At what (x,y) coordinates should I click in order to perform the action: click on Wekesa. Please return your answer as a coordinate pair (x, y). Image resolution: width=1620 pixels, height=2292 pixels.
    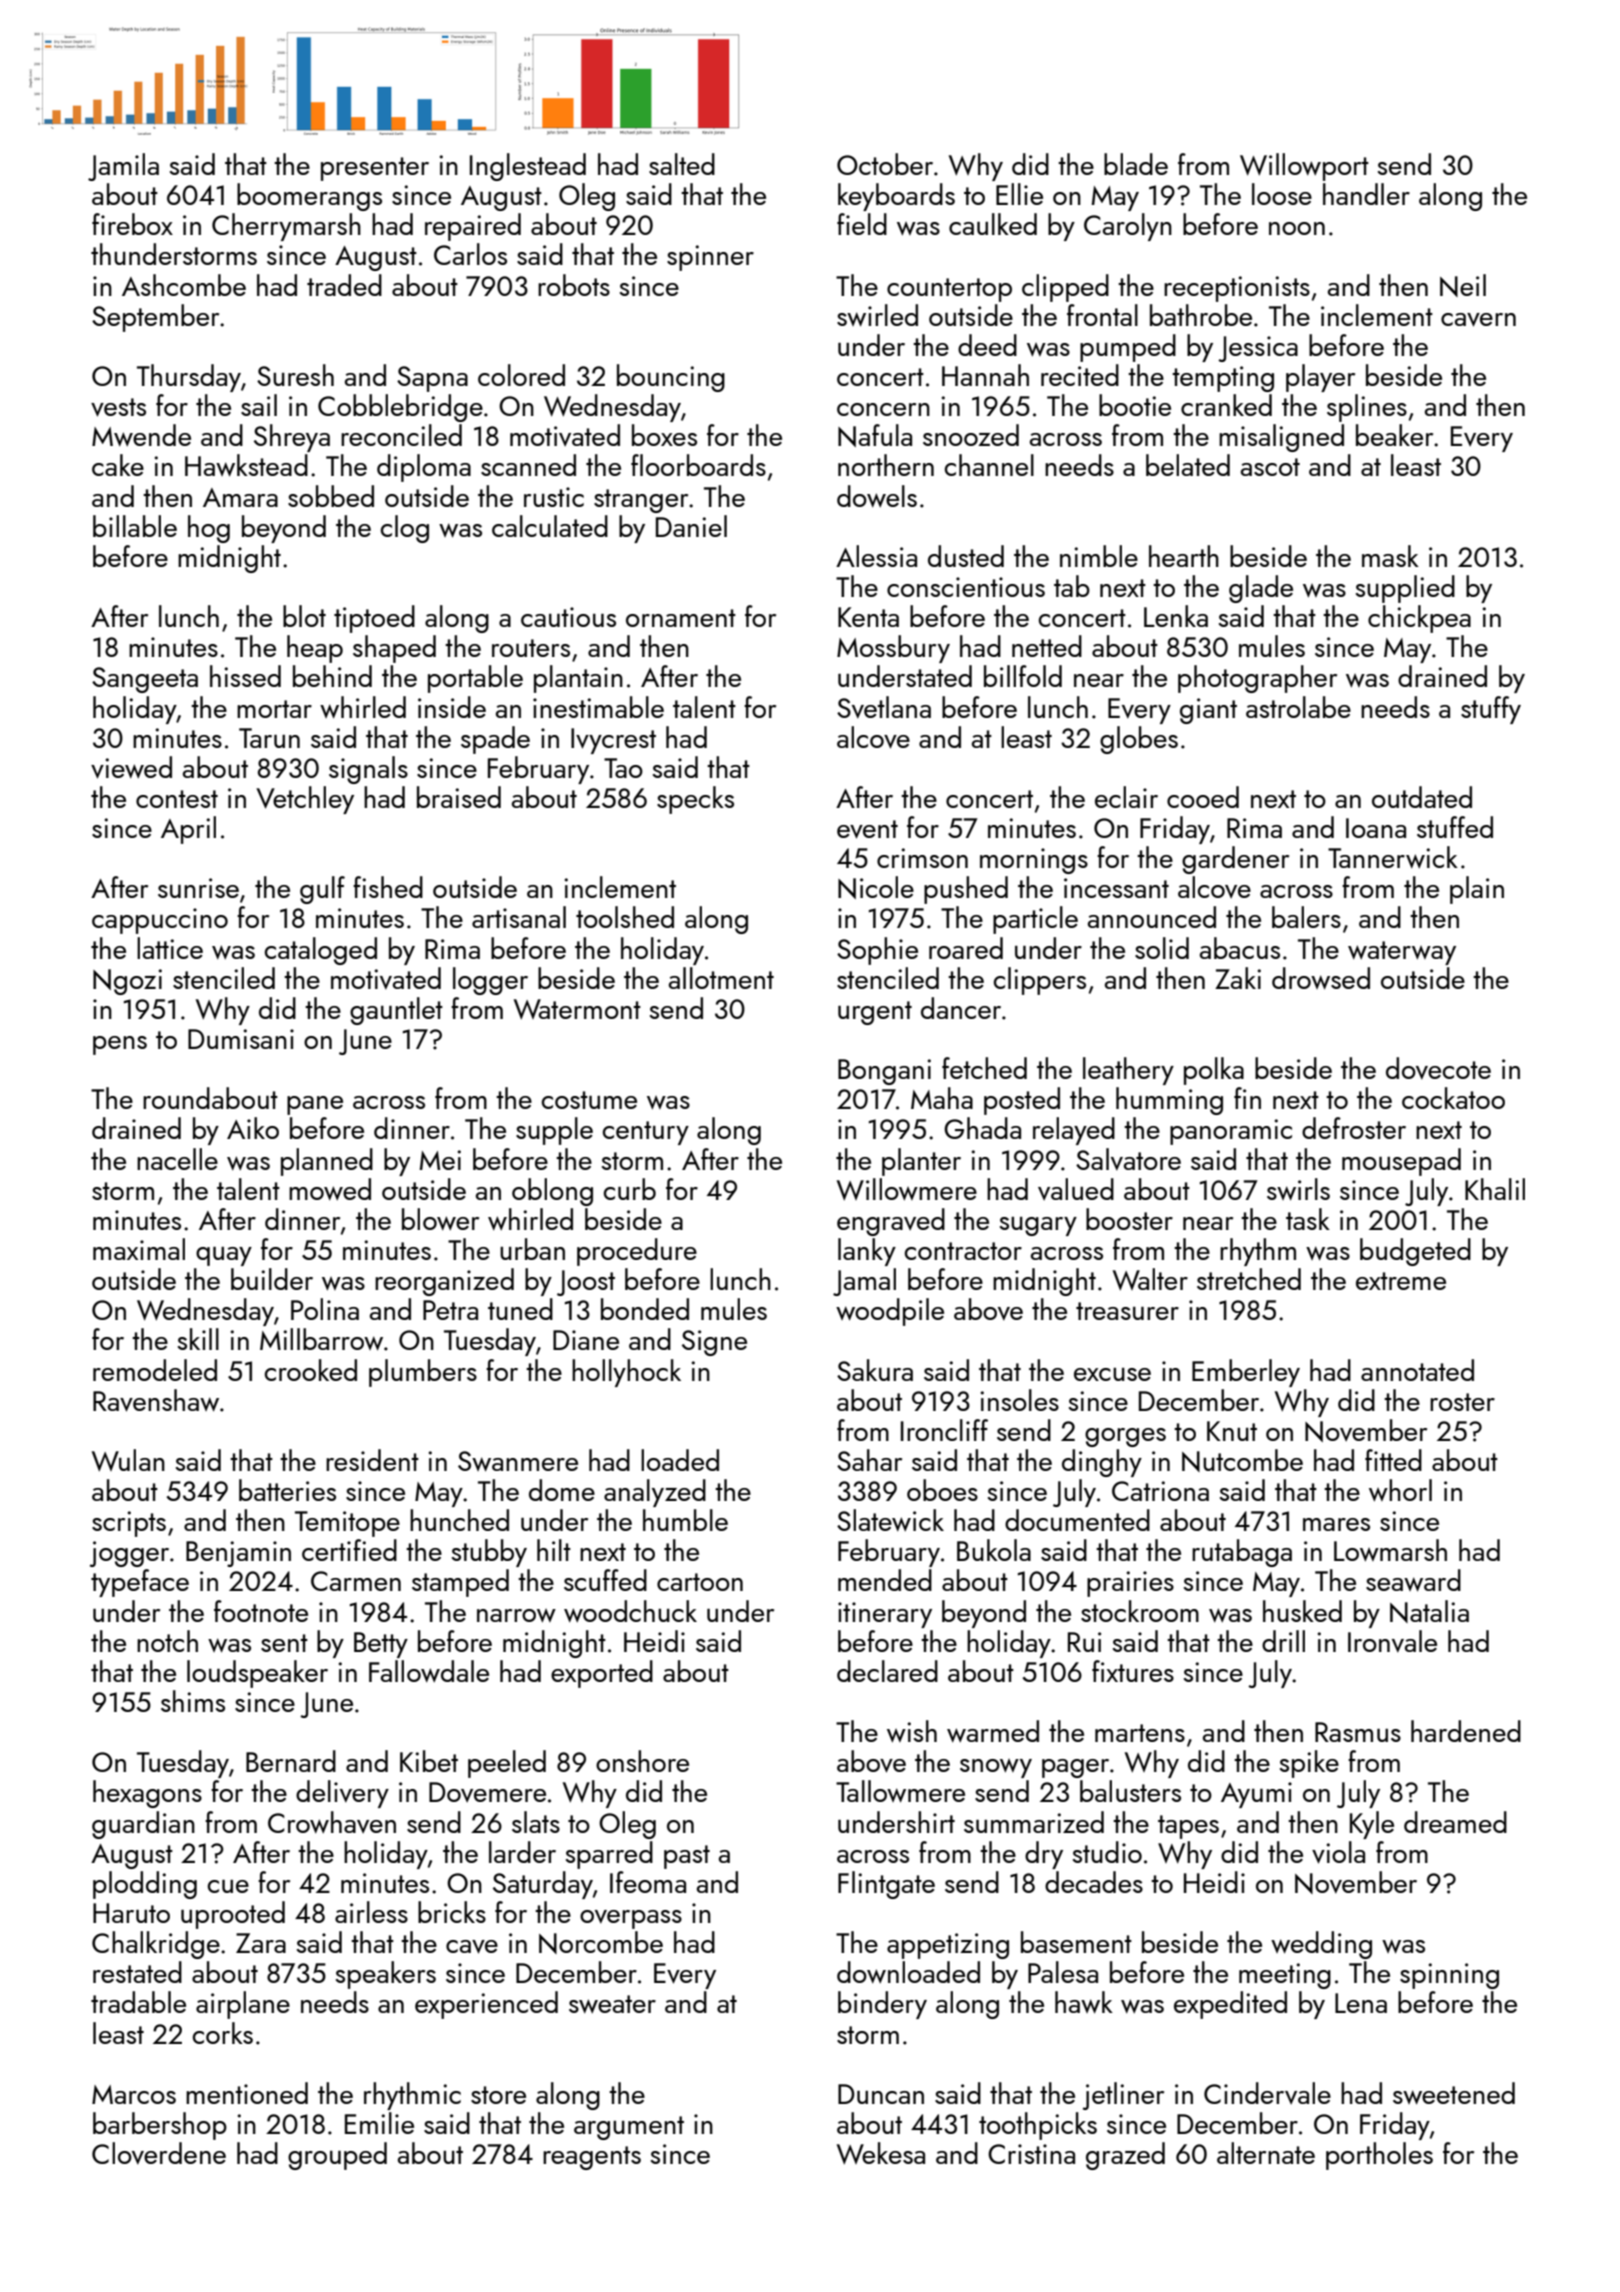
    Looking at the image, I should click on (881, 2153).
